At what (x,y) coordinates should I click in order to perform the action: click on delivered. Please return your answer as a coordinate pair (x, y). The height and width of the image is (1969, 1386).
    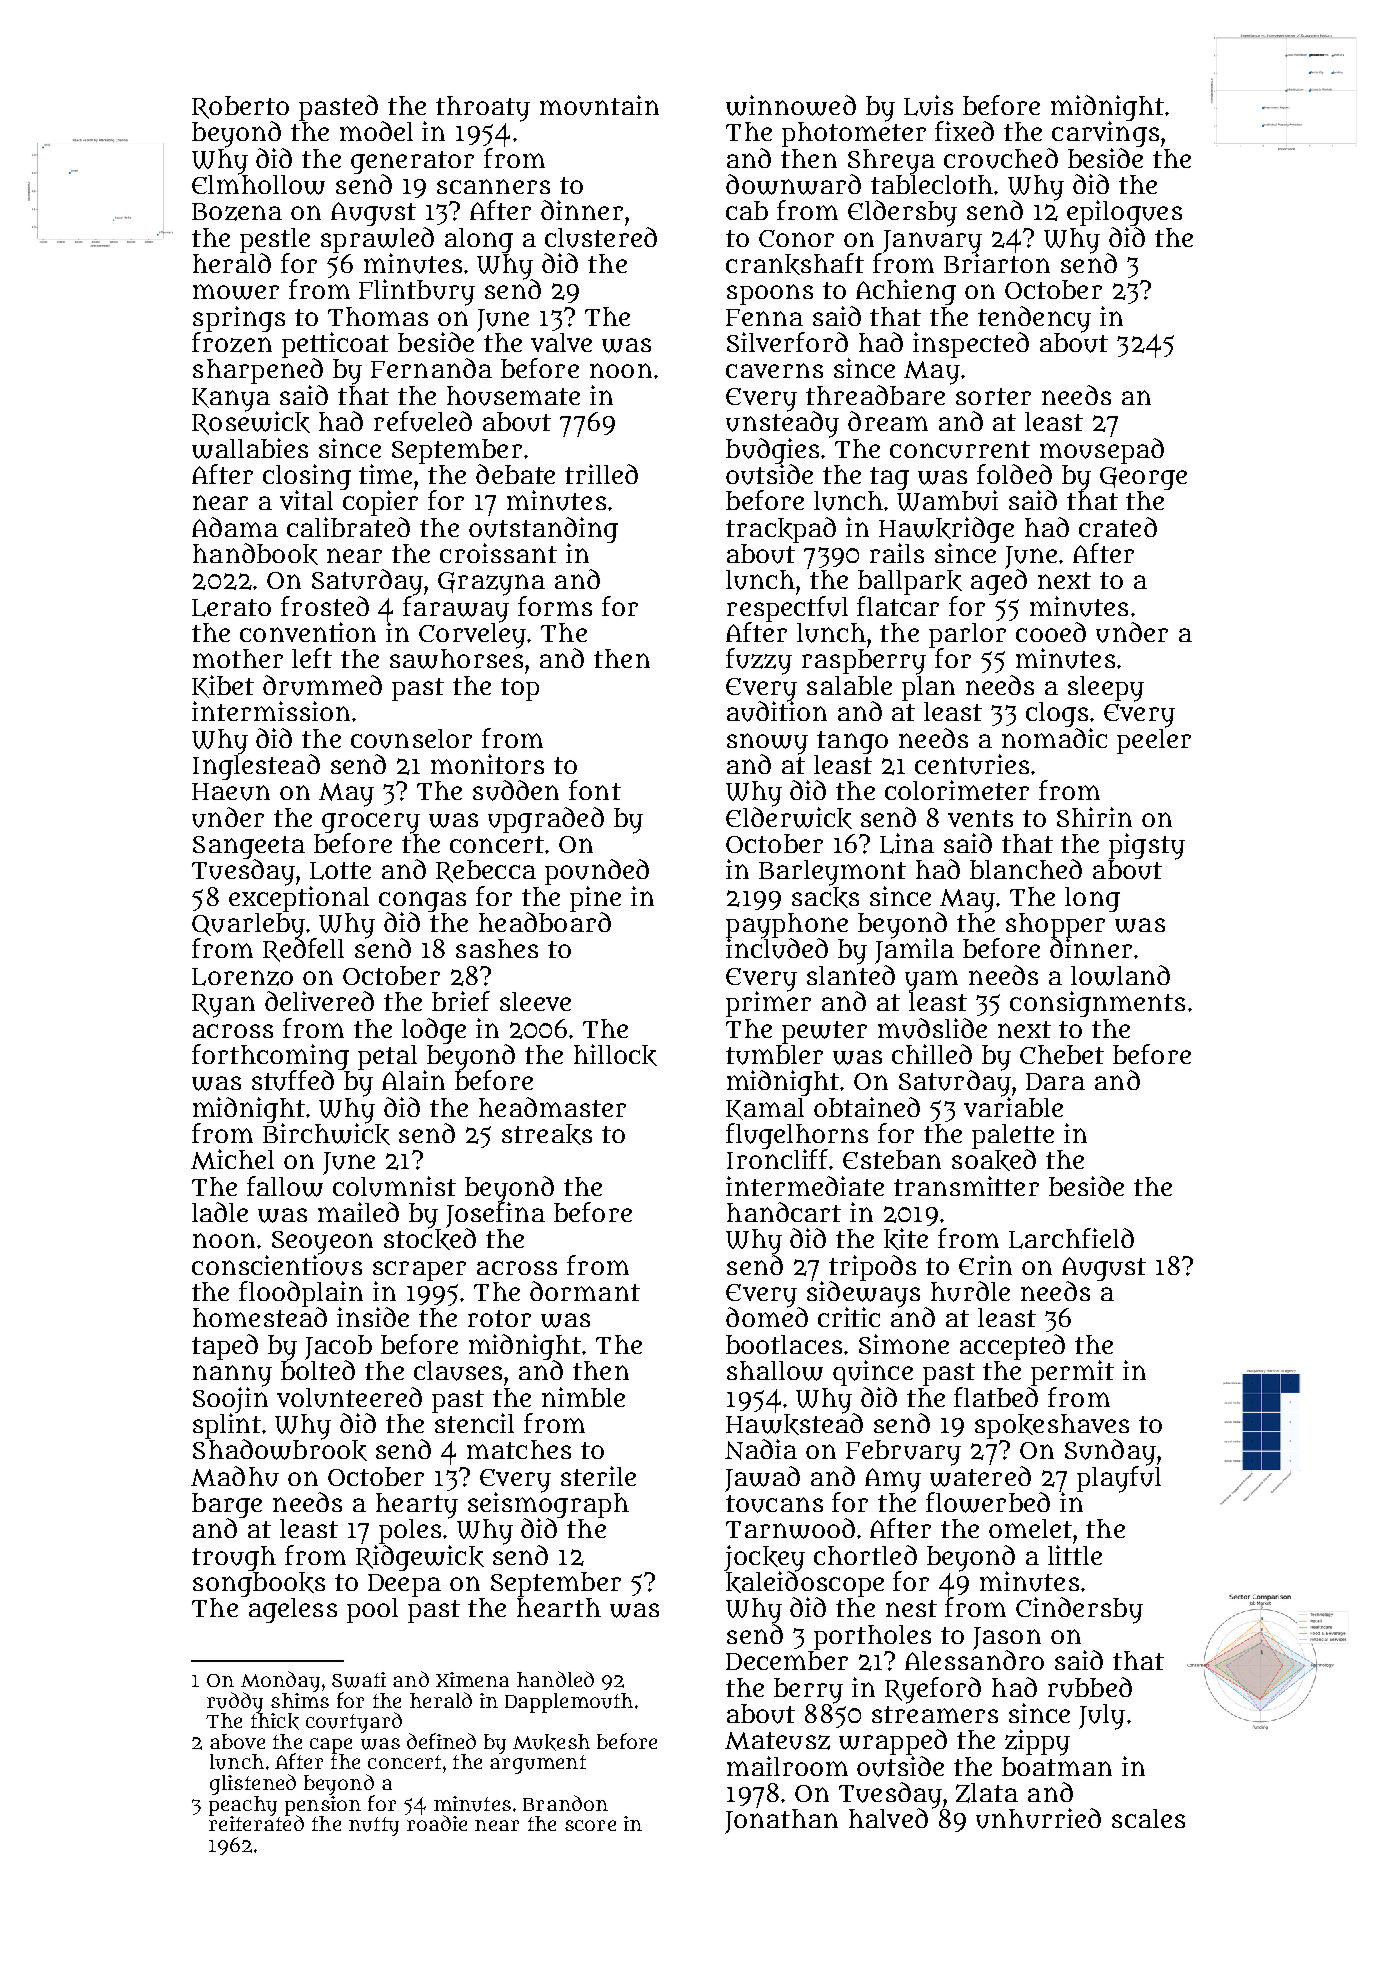
    Looking at the image, I should click on (319, 1001).
